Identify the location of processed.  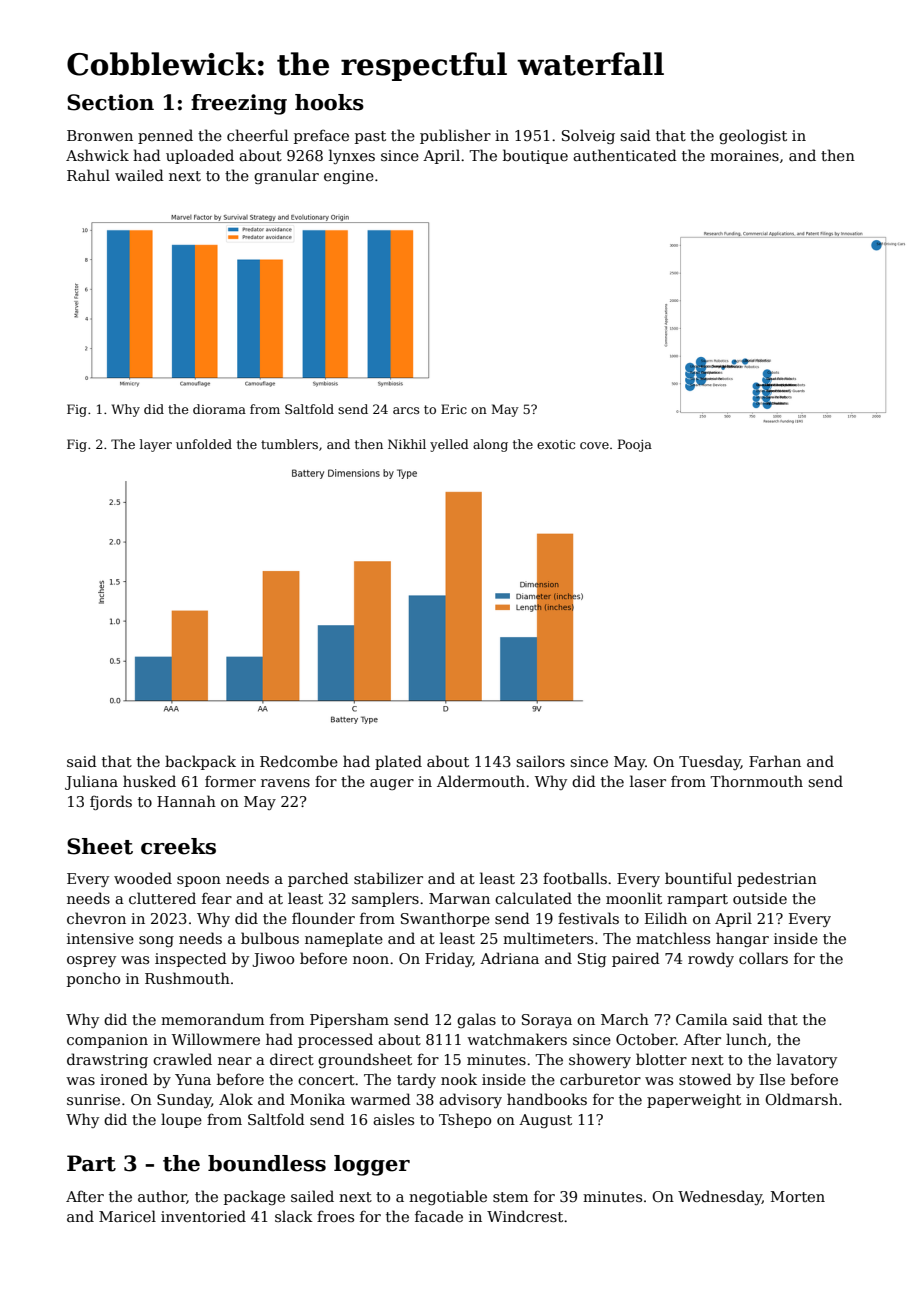
(335, 1040).
